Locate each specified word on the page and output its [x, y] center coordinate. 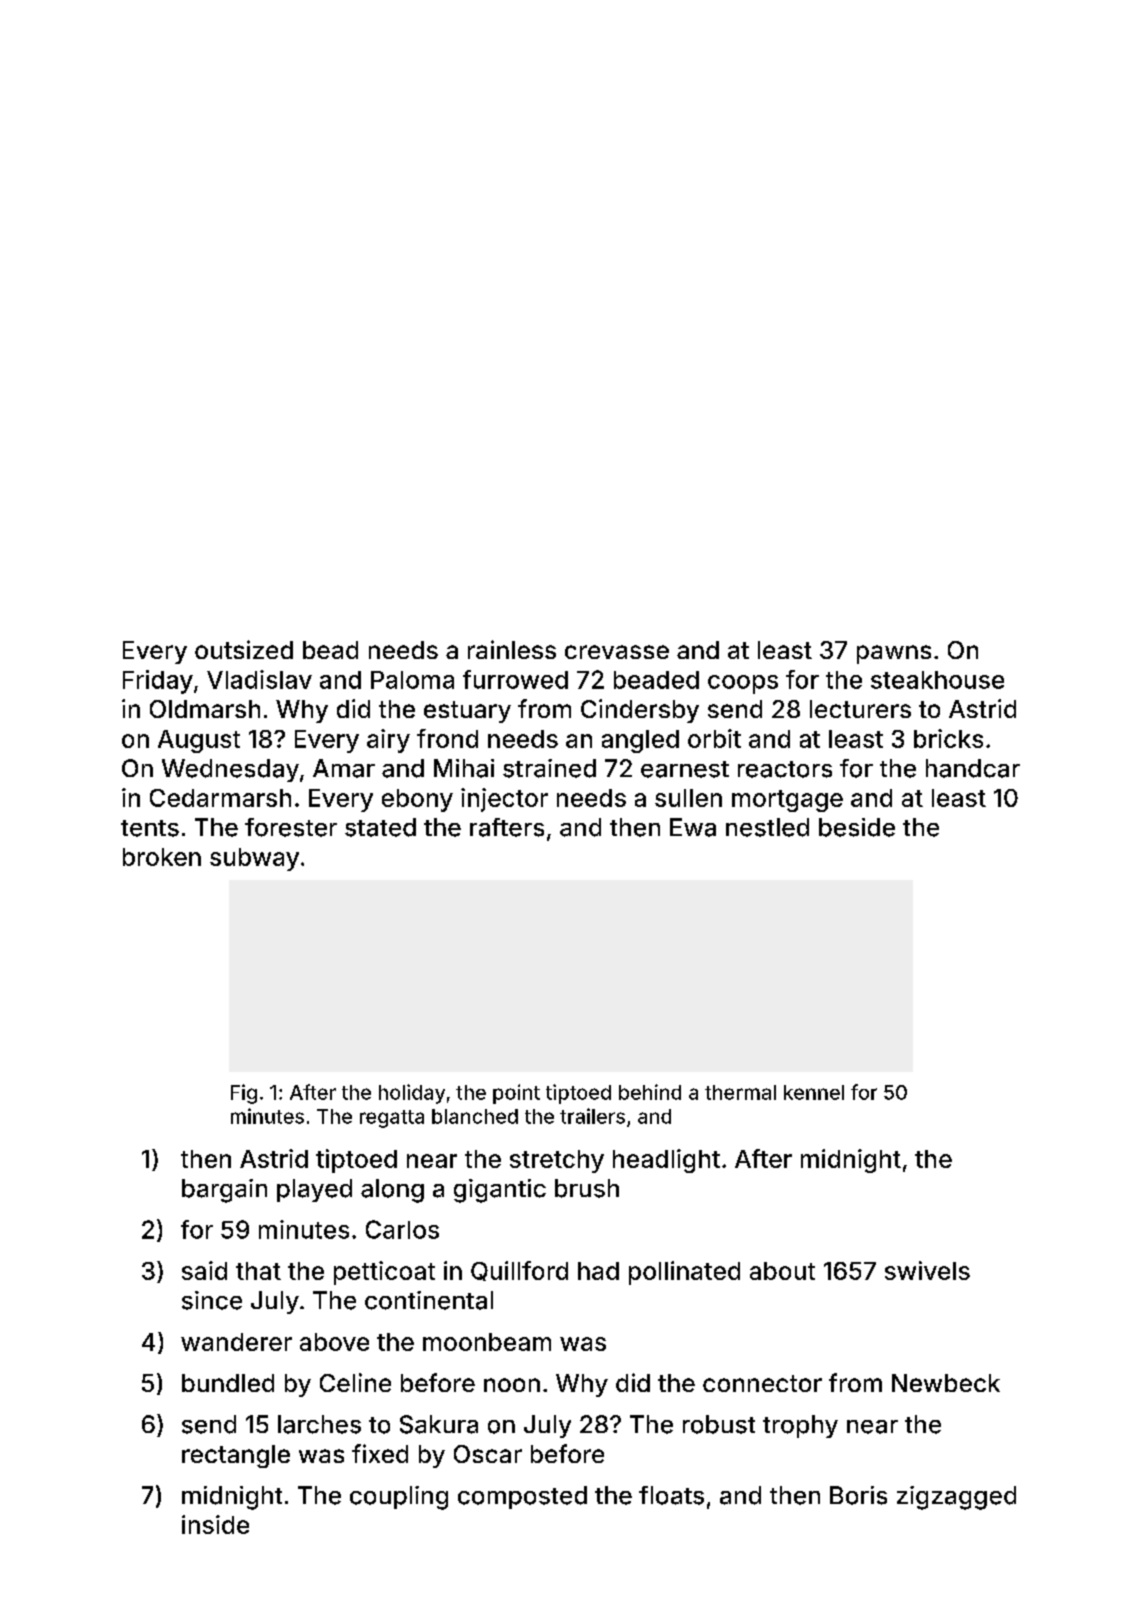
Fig [244, 1094]
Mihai [464, 768]
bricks [948, 738]
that [258, 1271]
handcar [973, 768]
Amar [344, 768]
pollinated [684, 1273]
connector [762, 1383]
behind [650, 1092]
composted [522, 1497]
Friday [158, 682]
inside [215, 1524]
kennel [814, 1092]
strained [549, 768]
